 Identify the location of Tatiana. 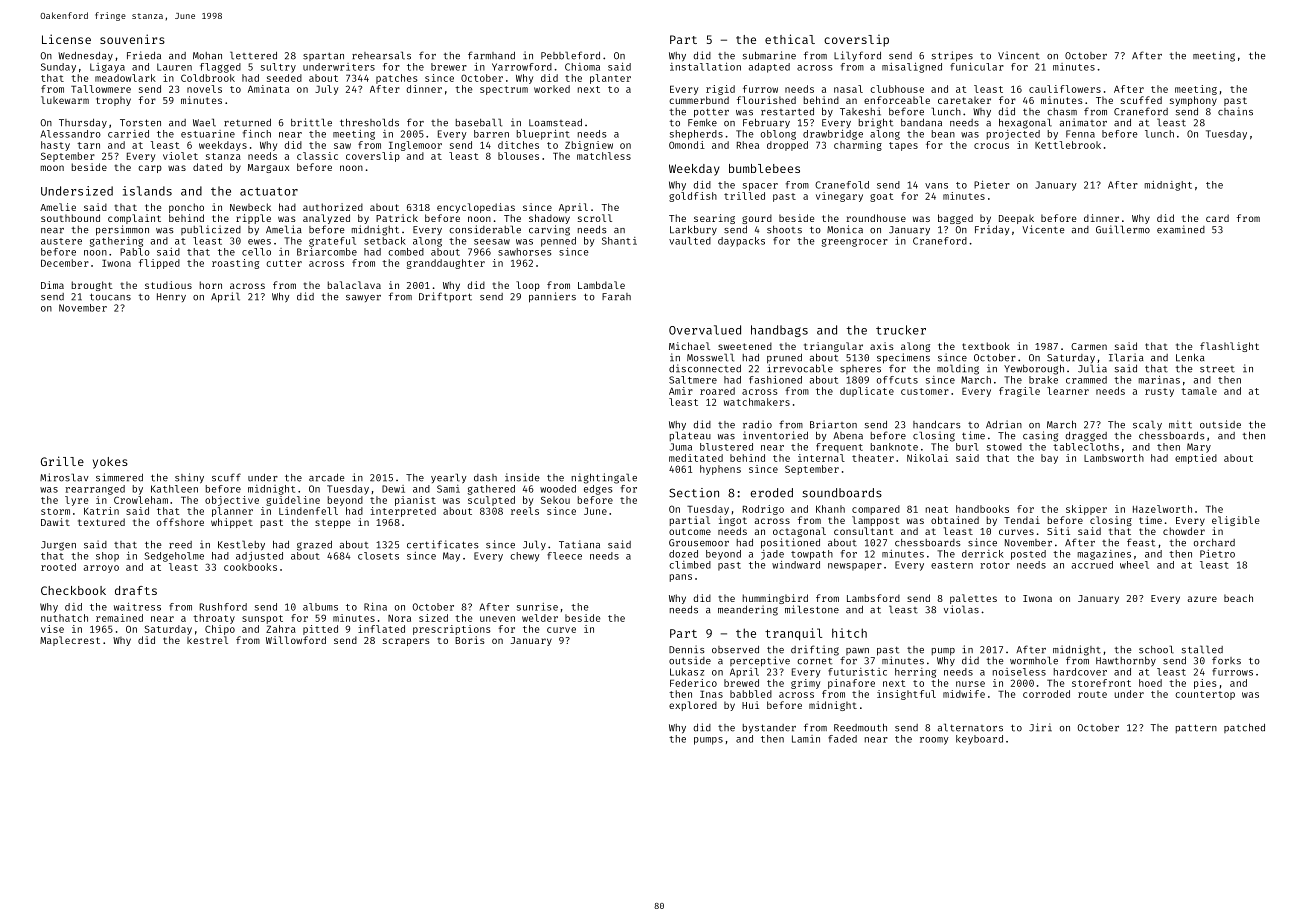
(579, 544).
